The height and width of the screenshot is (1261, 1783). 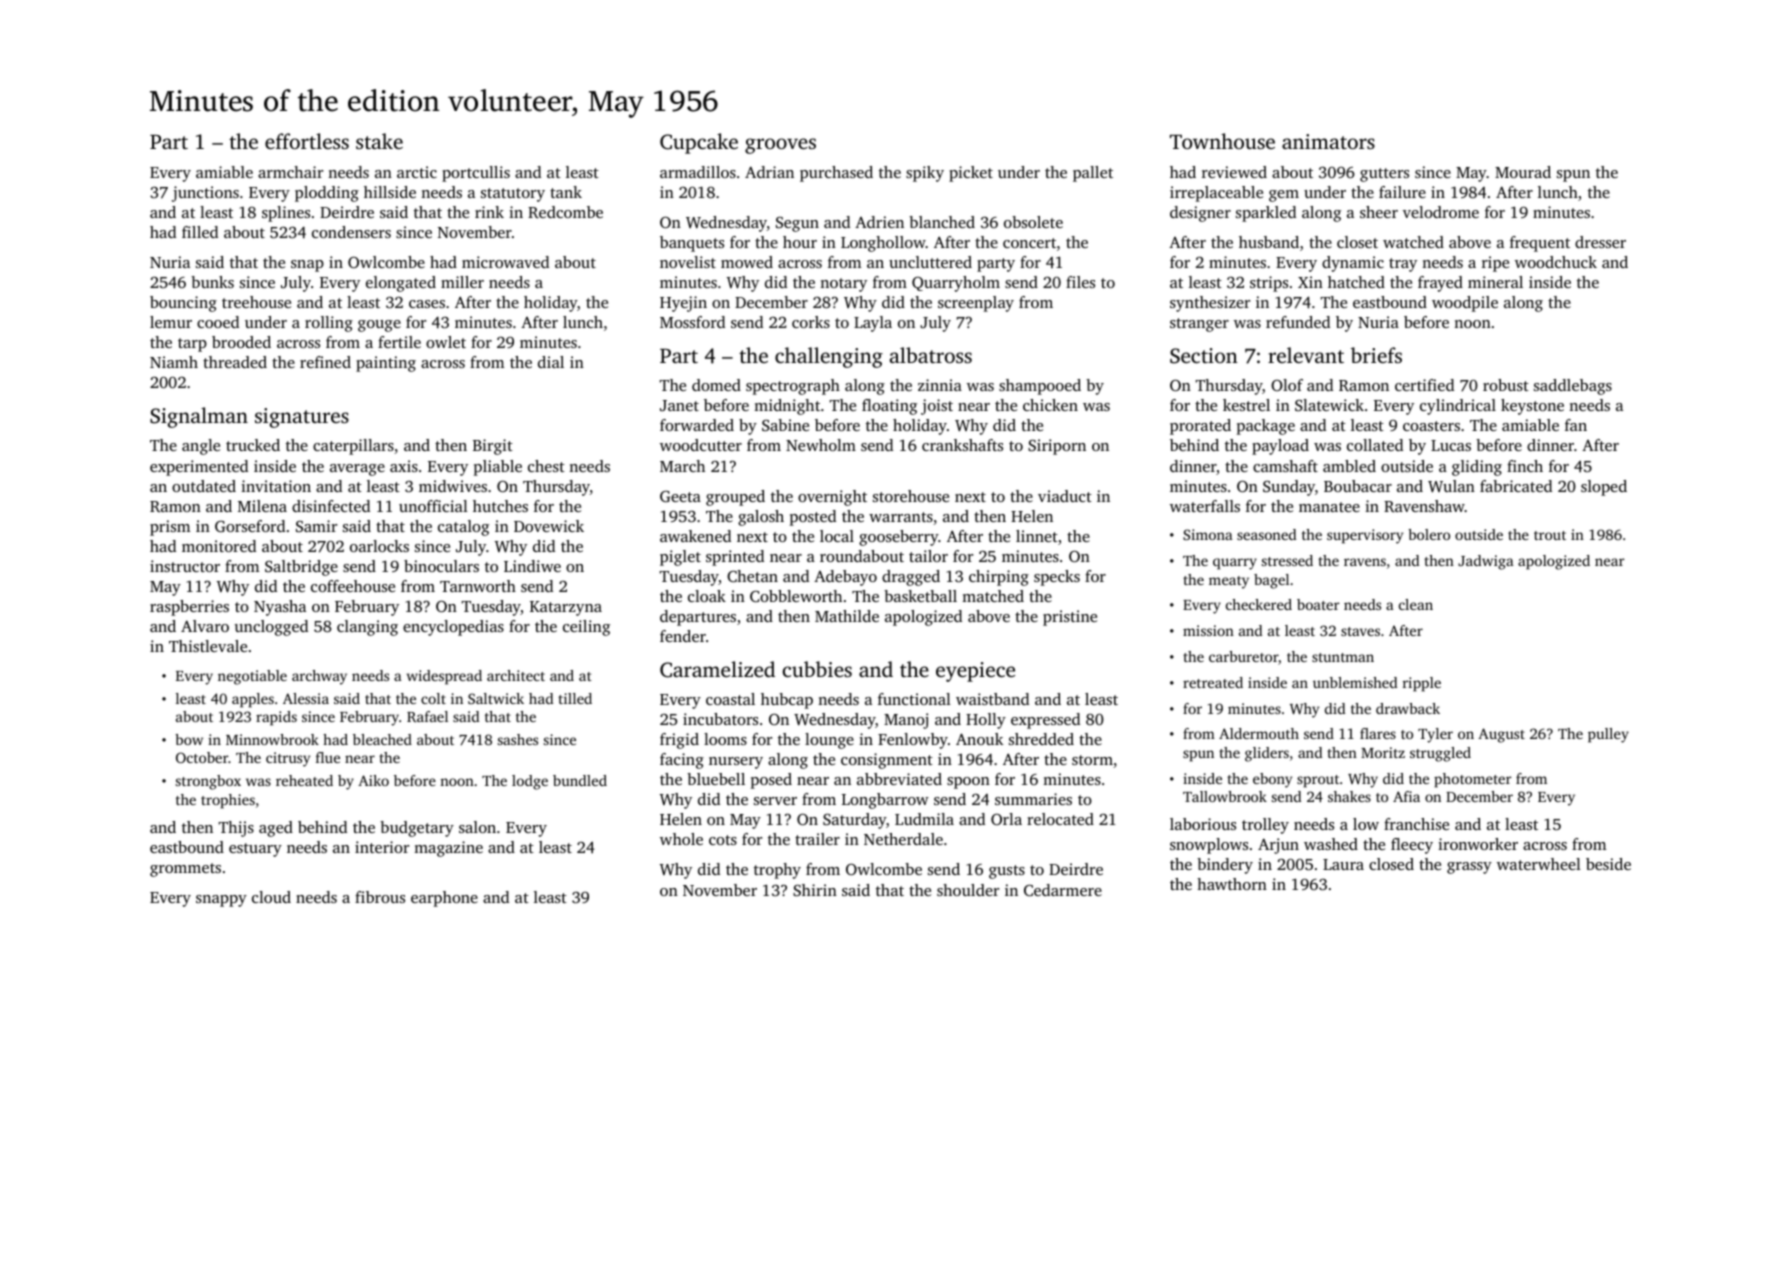 I want to click on animators, so click(x=1328, y=141).
